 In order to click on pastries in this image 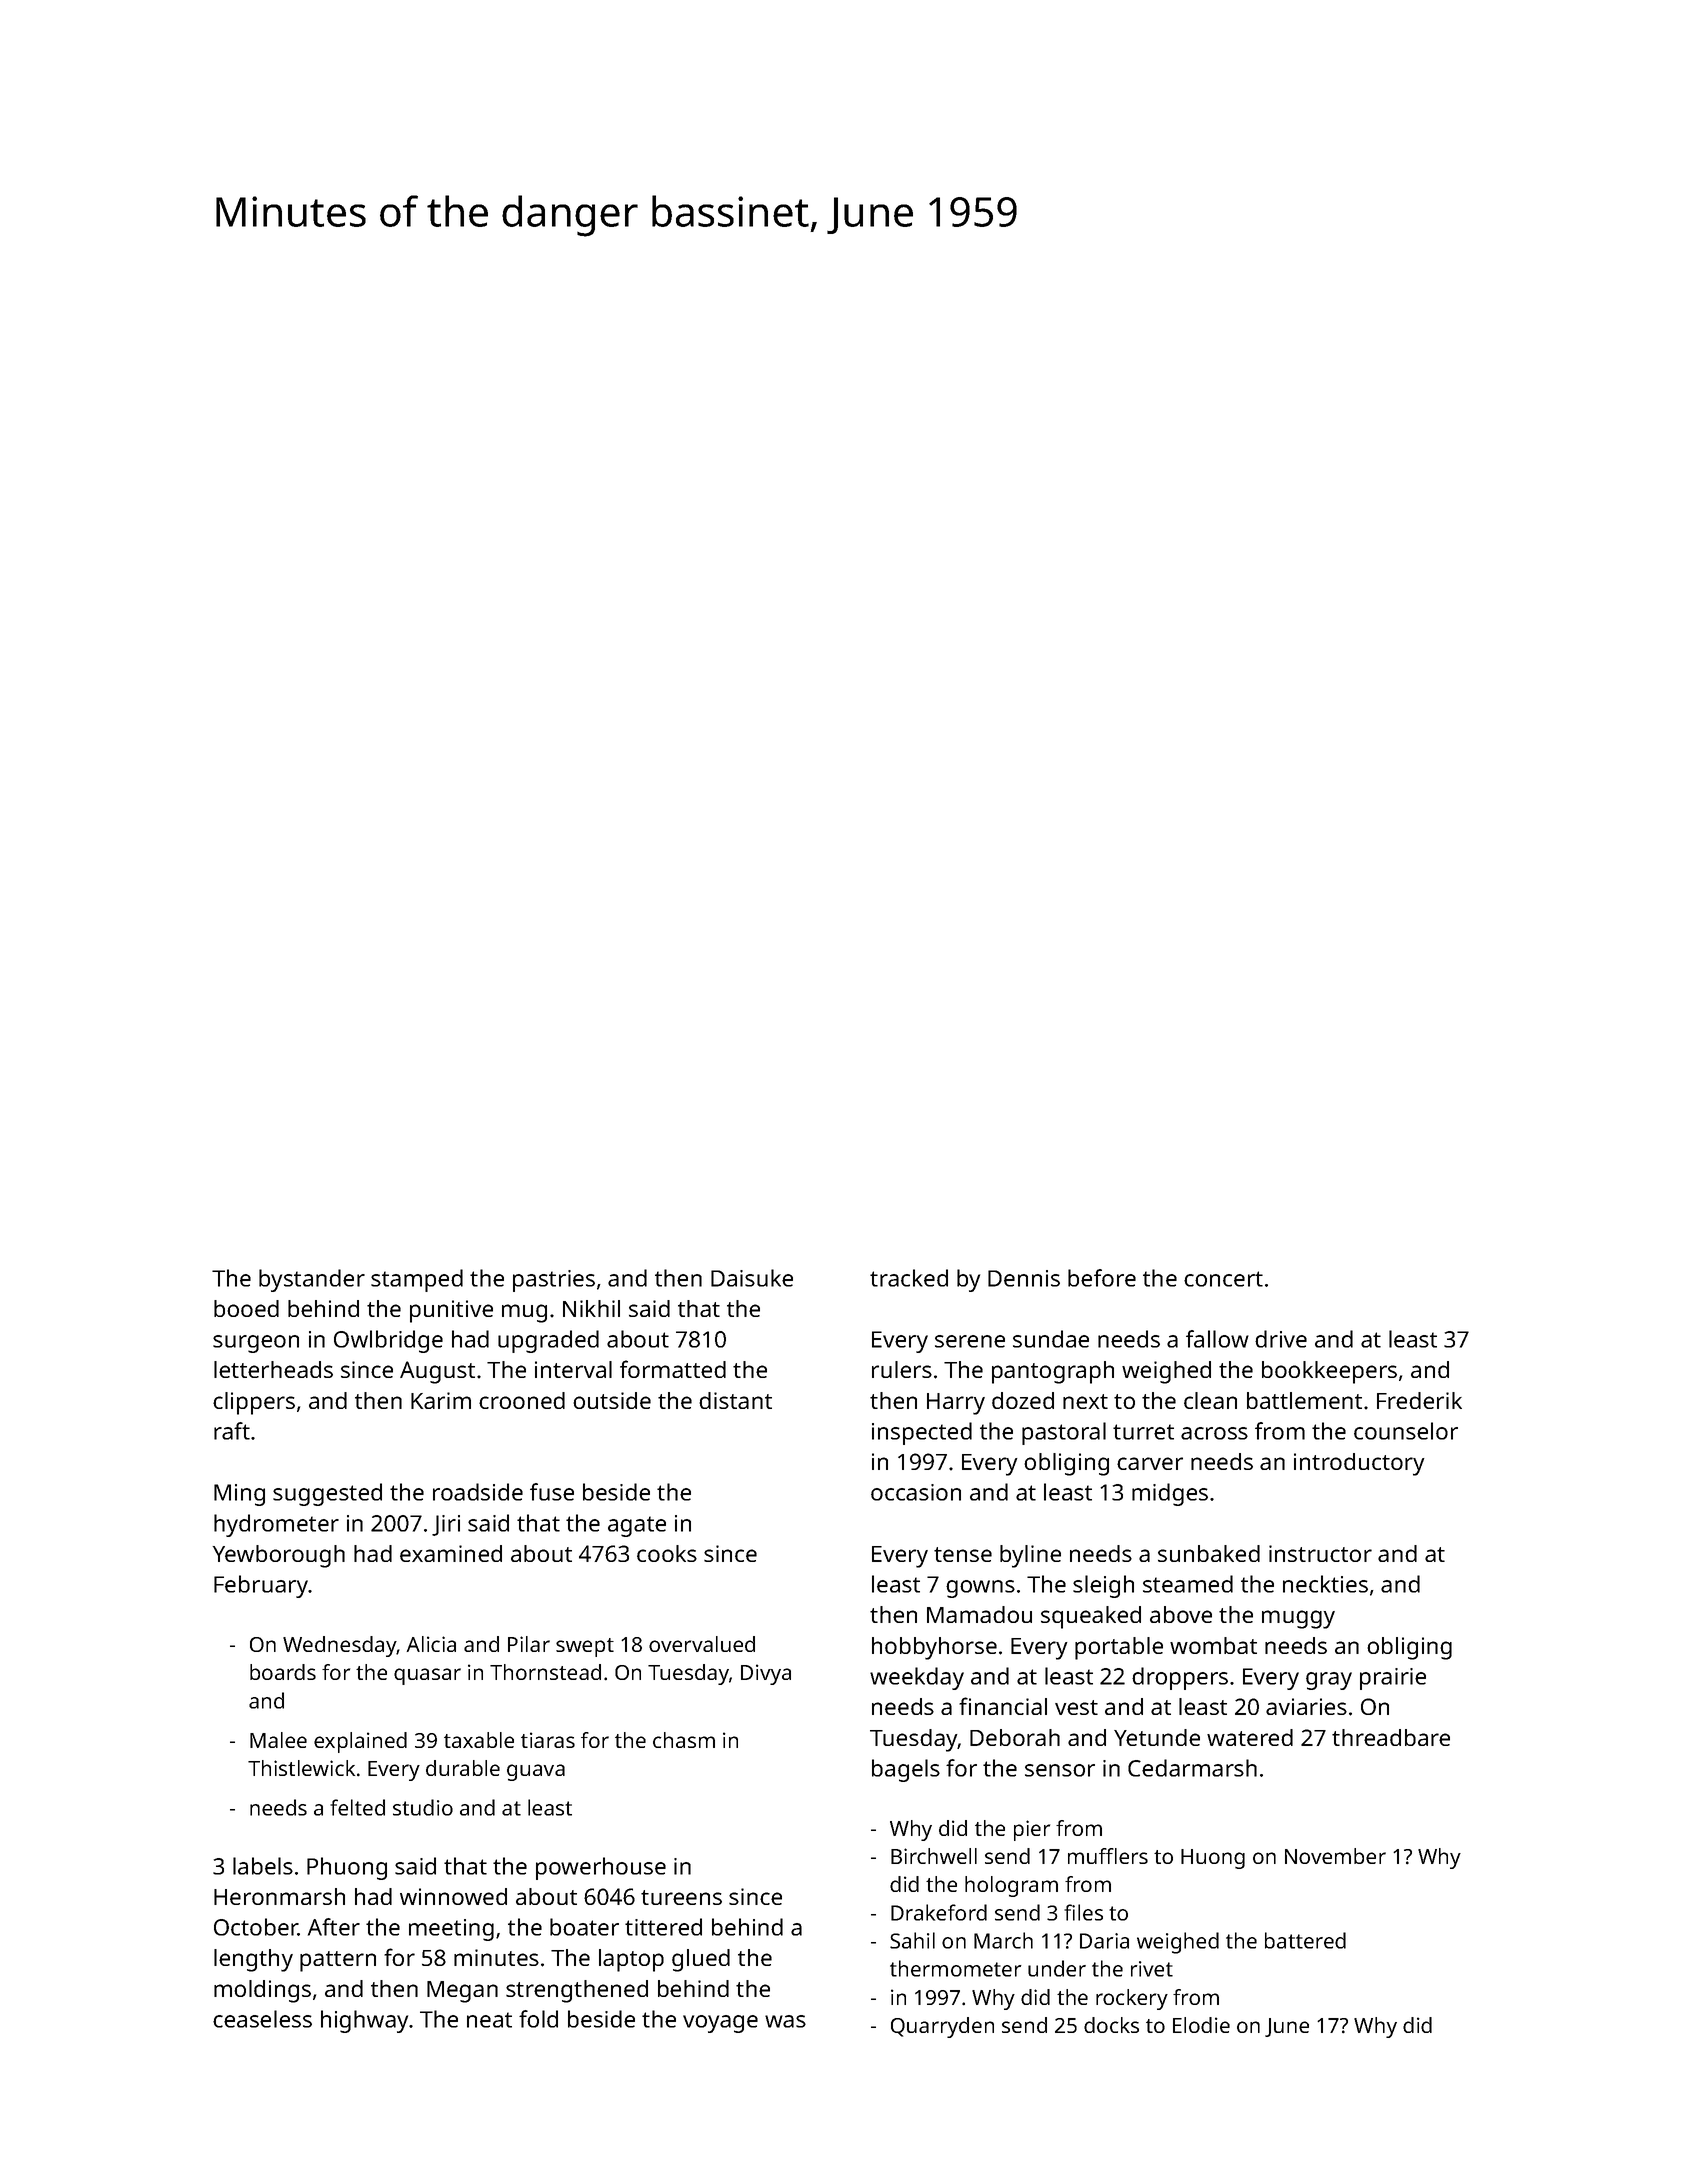, I will do `click(554, 1281)`.
